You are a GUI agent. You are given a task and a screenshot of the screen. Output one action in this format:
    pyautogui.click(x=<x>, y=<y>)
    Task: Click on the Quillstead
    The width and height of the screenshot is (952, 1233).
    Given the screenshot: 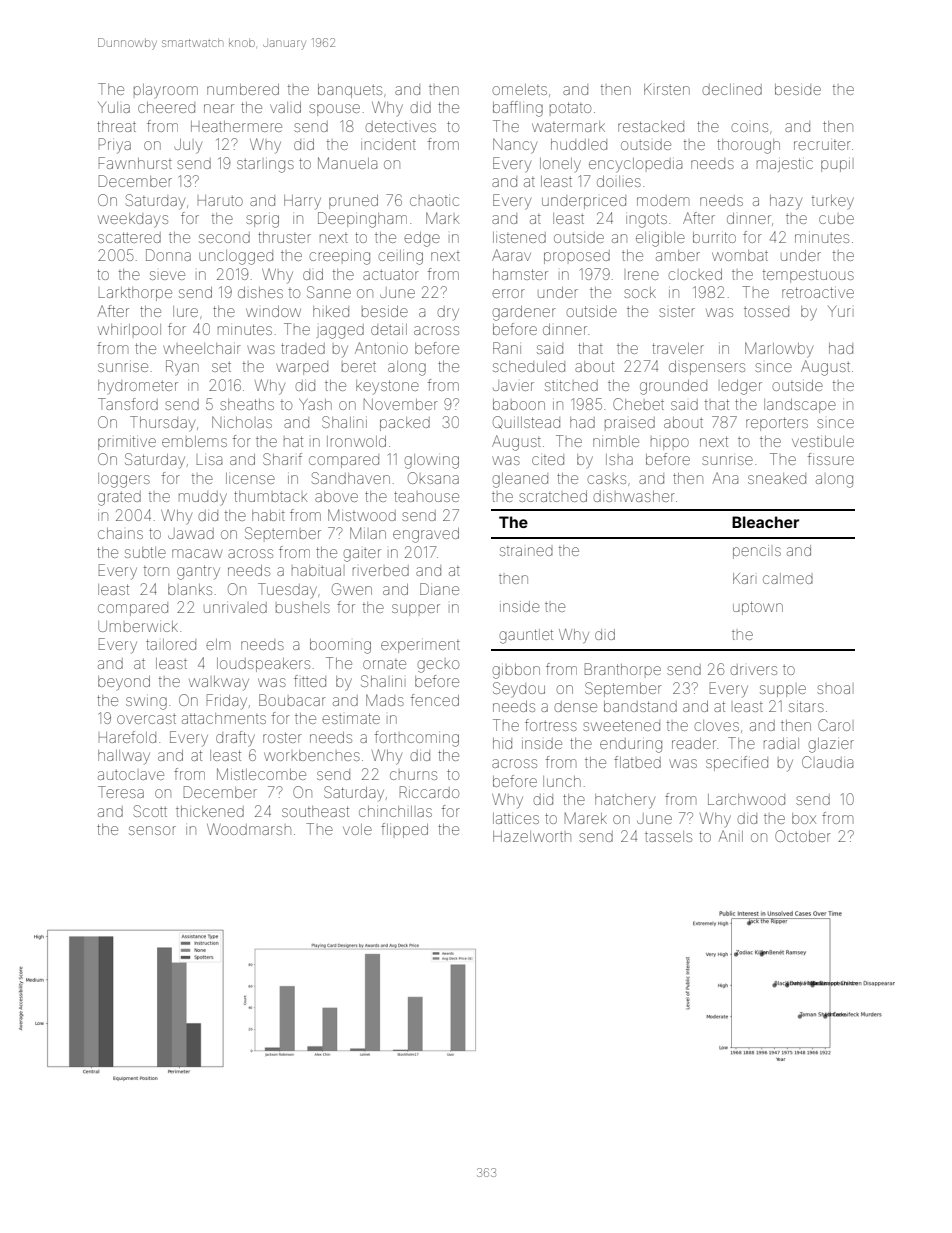 What is the action you would take?
    pyautogui.click(x=526, y=422)
